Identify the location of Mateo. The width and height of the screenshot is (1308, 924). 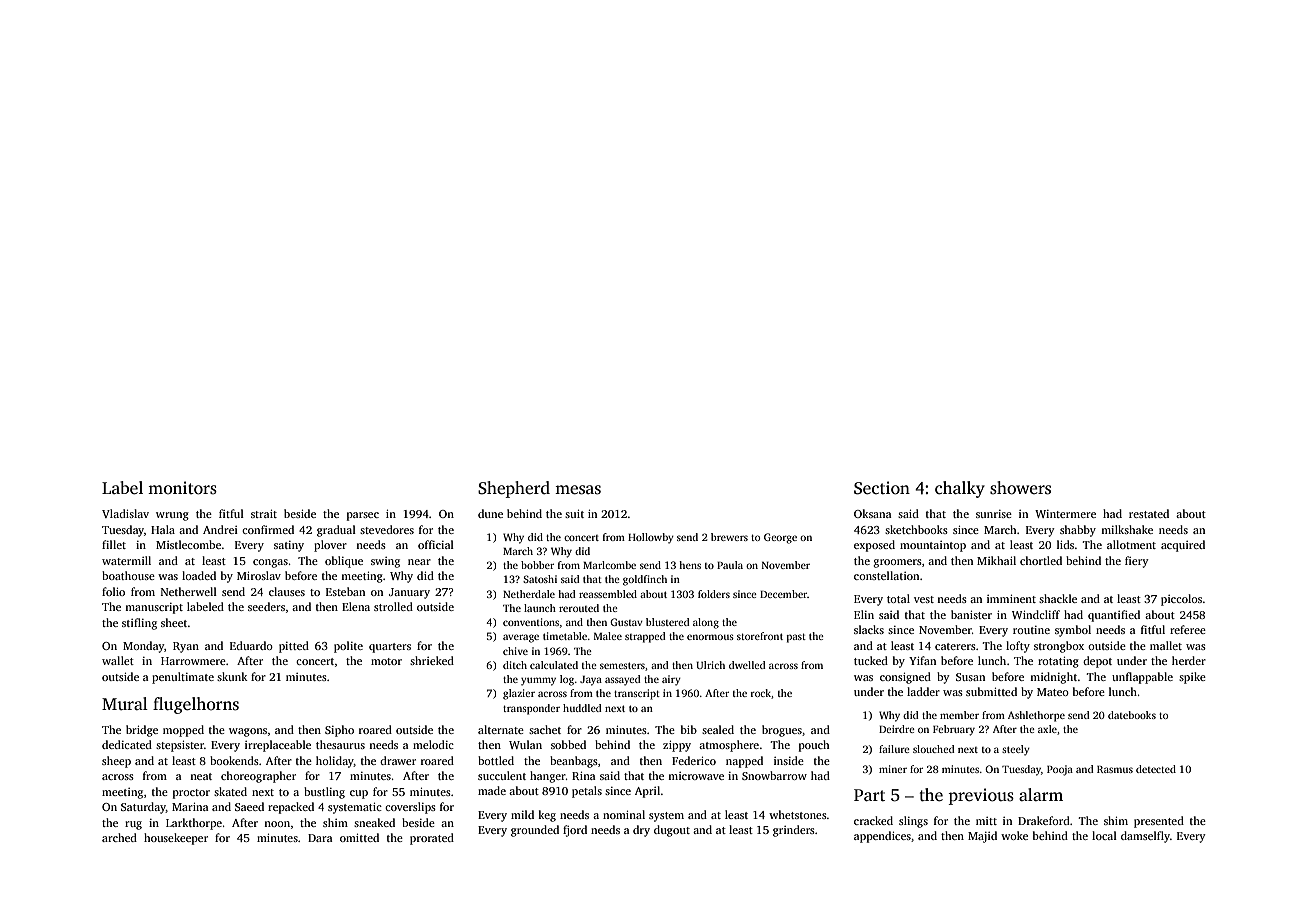
(1053, 692).
